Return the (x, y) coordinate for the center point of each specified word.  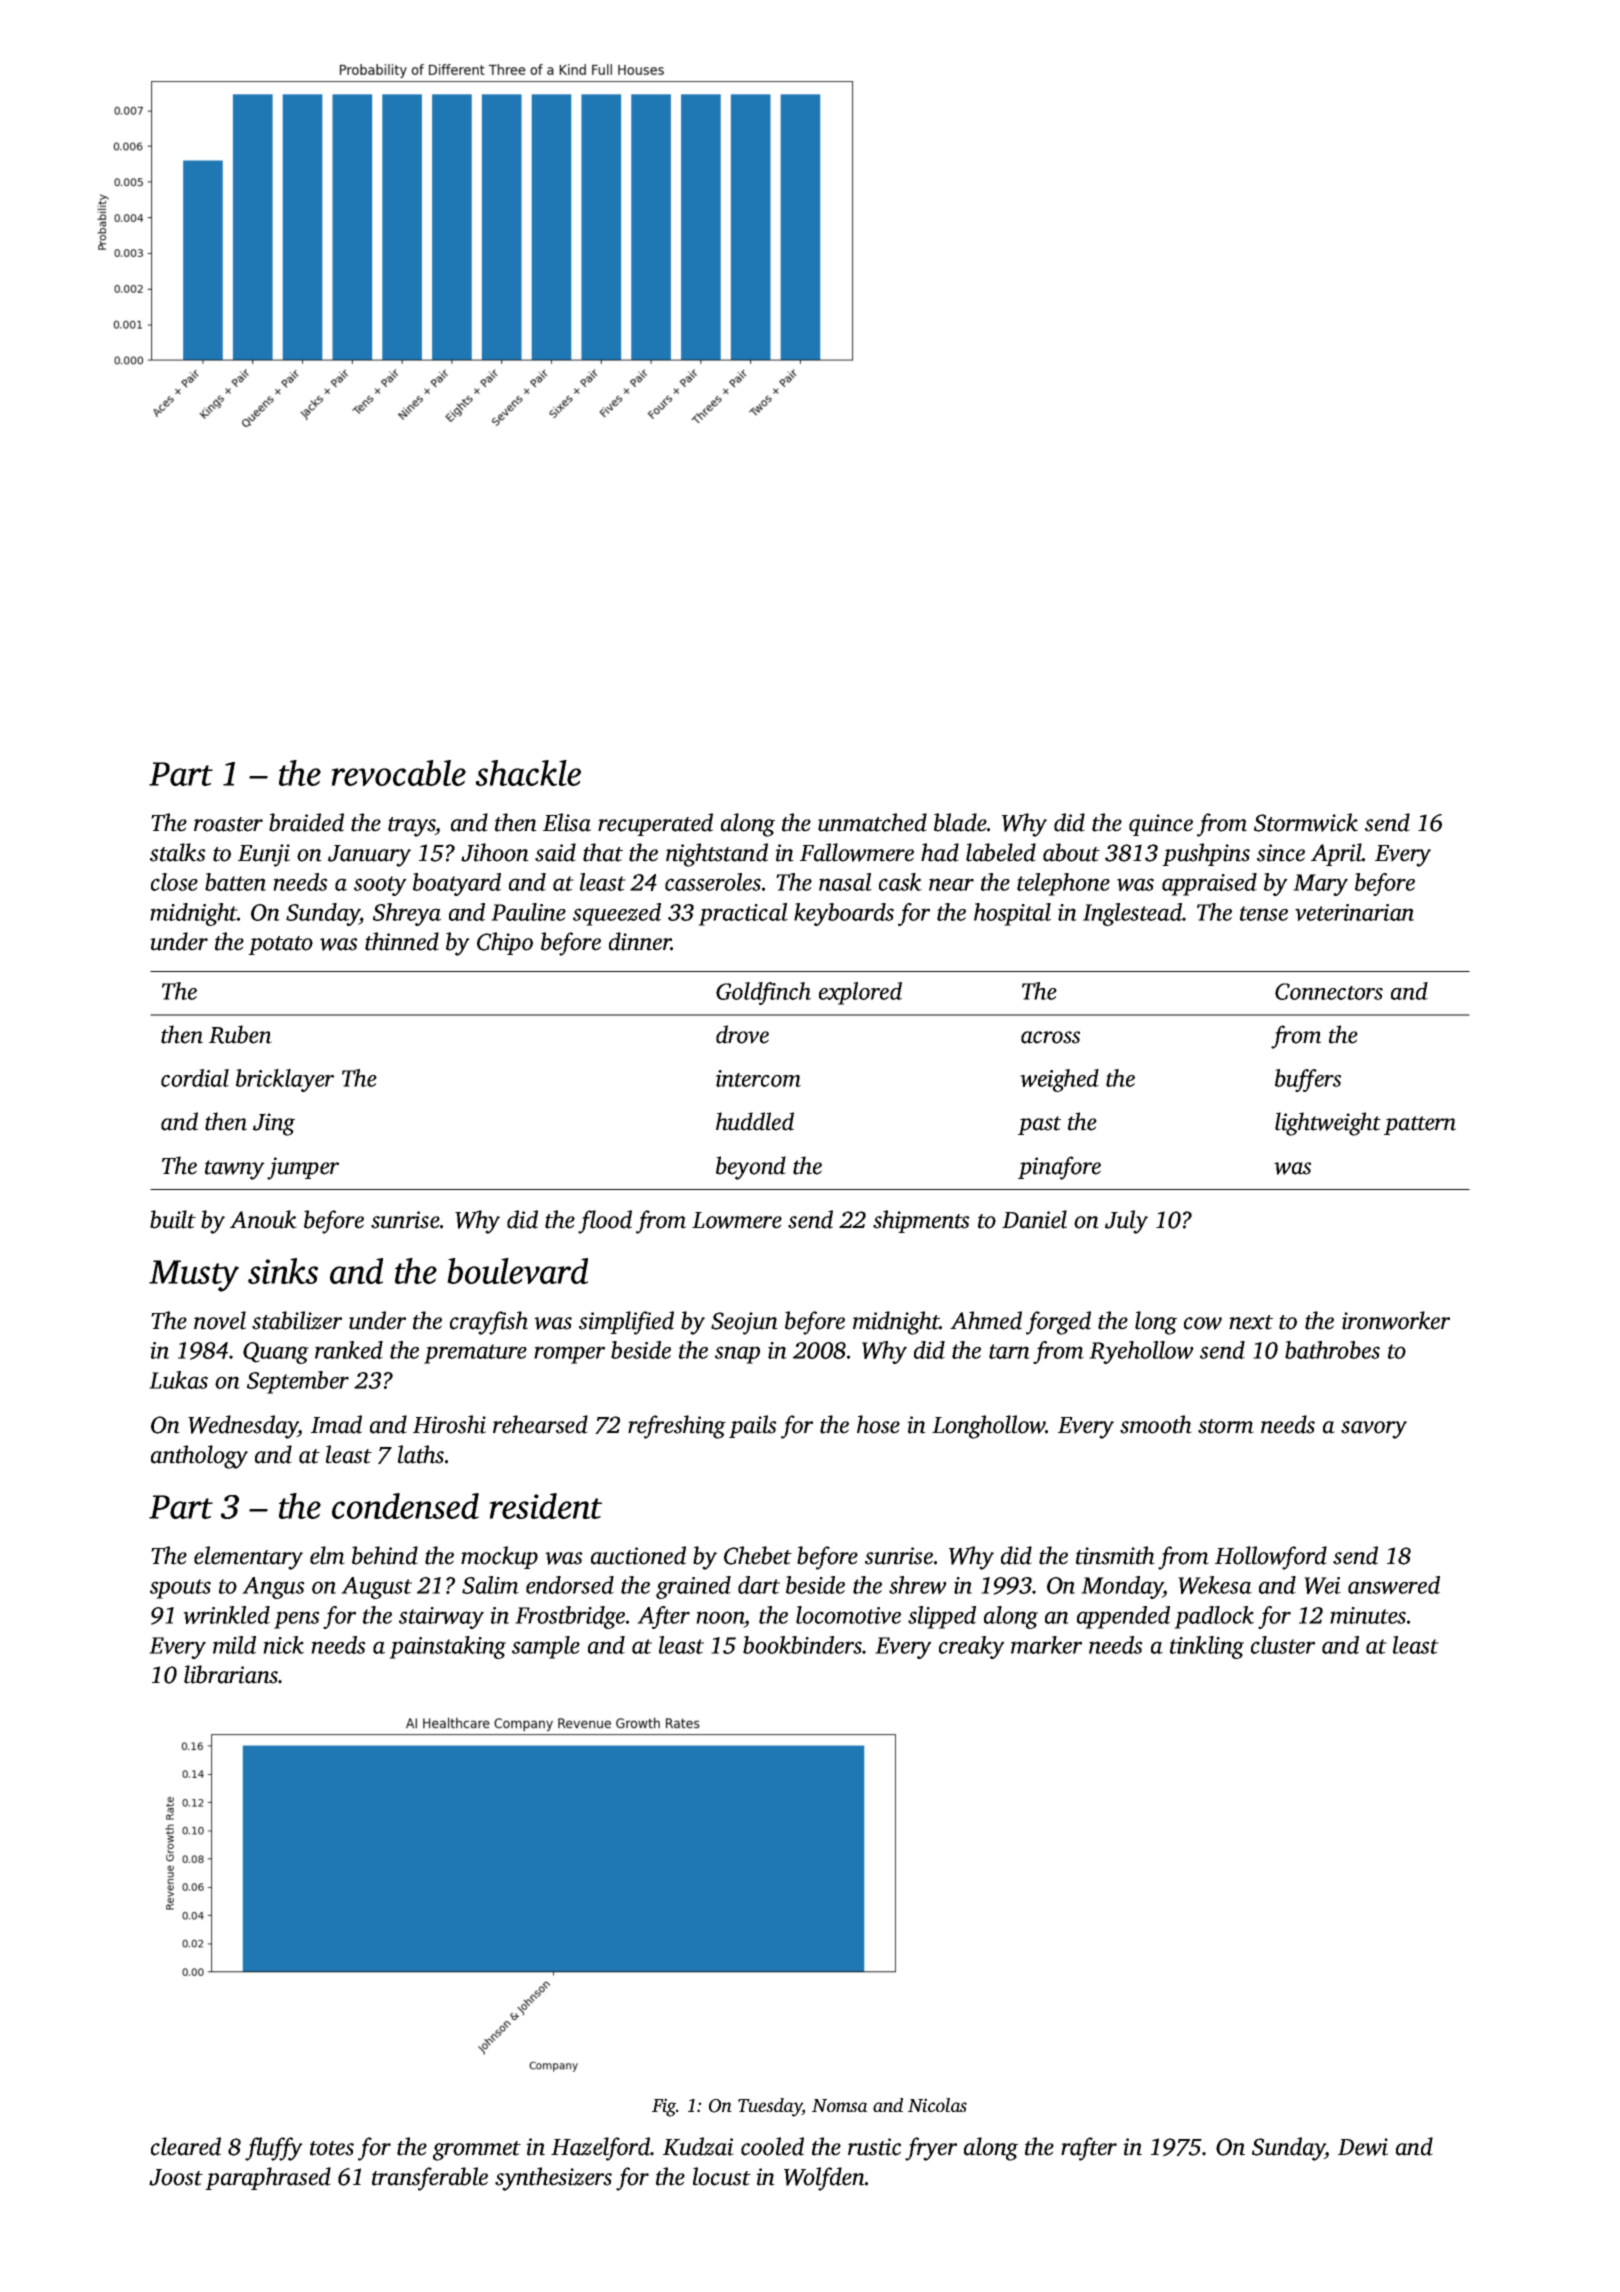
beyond (751, 1168)
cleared (186, 2146)
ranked (349, 1350)
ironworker (1396, 1320)
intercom (758, 1078)
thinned (402, 941)
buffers (1308, 1080)
